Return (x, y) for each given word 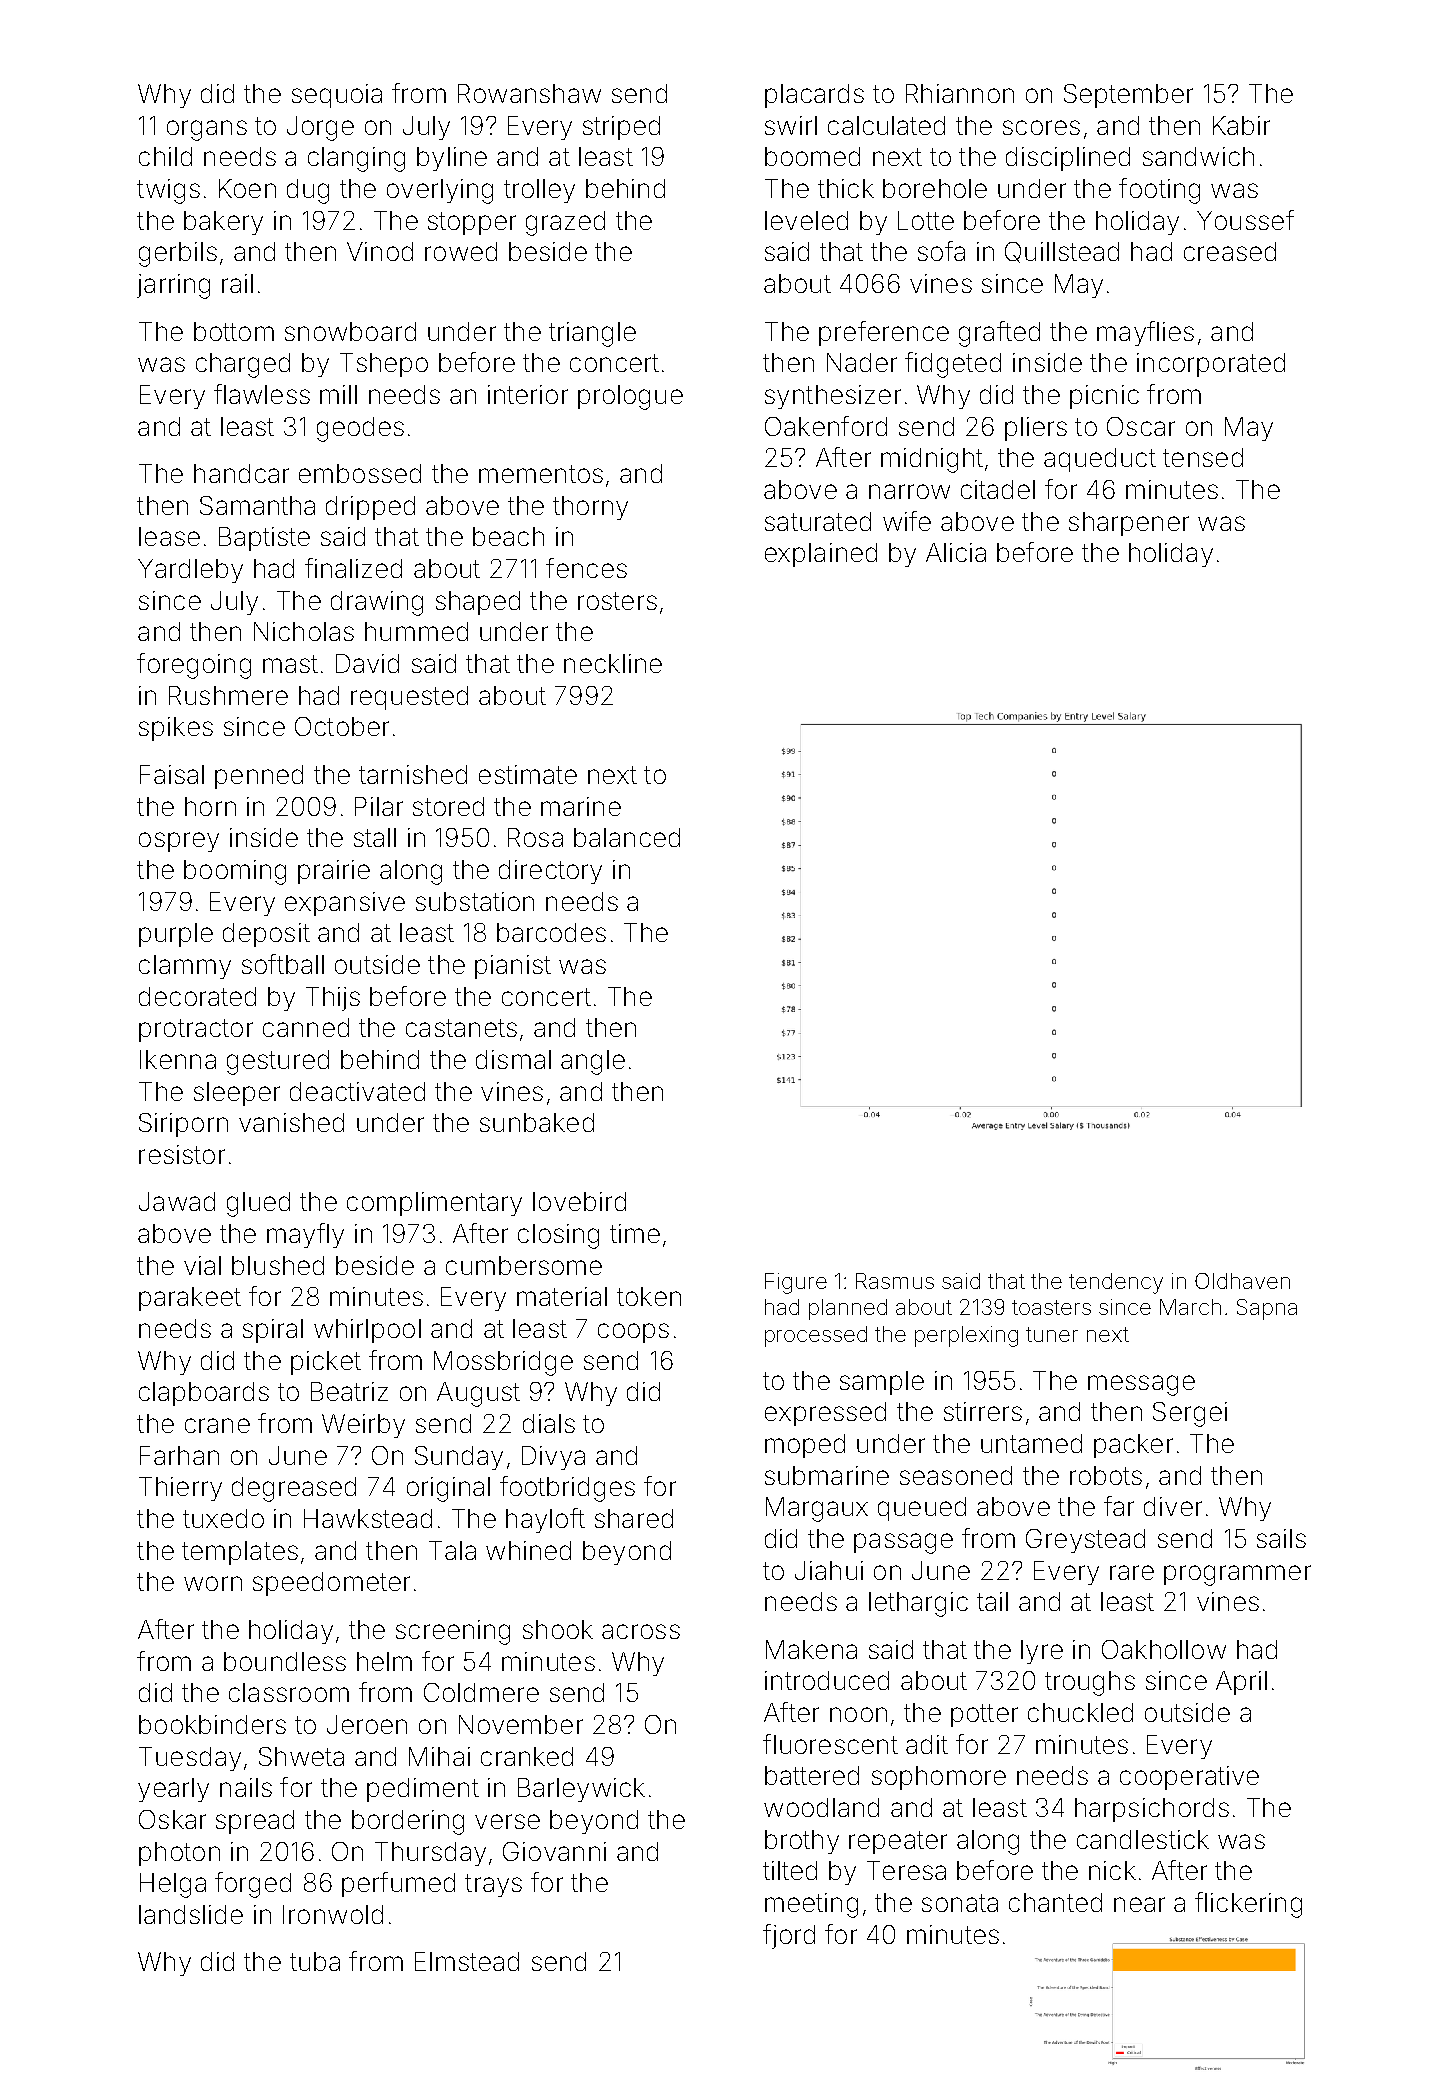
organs (207, 130)
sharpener (1129, 524)
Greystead (1085, 1541)
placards (814, 96)
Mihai (439, 1756)
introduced (827, 1680)
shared (634, 1518)
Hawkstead (368, 1518)
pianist (513, 967)
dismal (513, 1059)
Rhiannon (960, 93)
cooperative (1189, 1778)
